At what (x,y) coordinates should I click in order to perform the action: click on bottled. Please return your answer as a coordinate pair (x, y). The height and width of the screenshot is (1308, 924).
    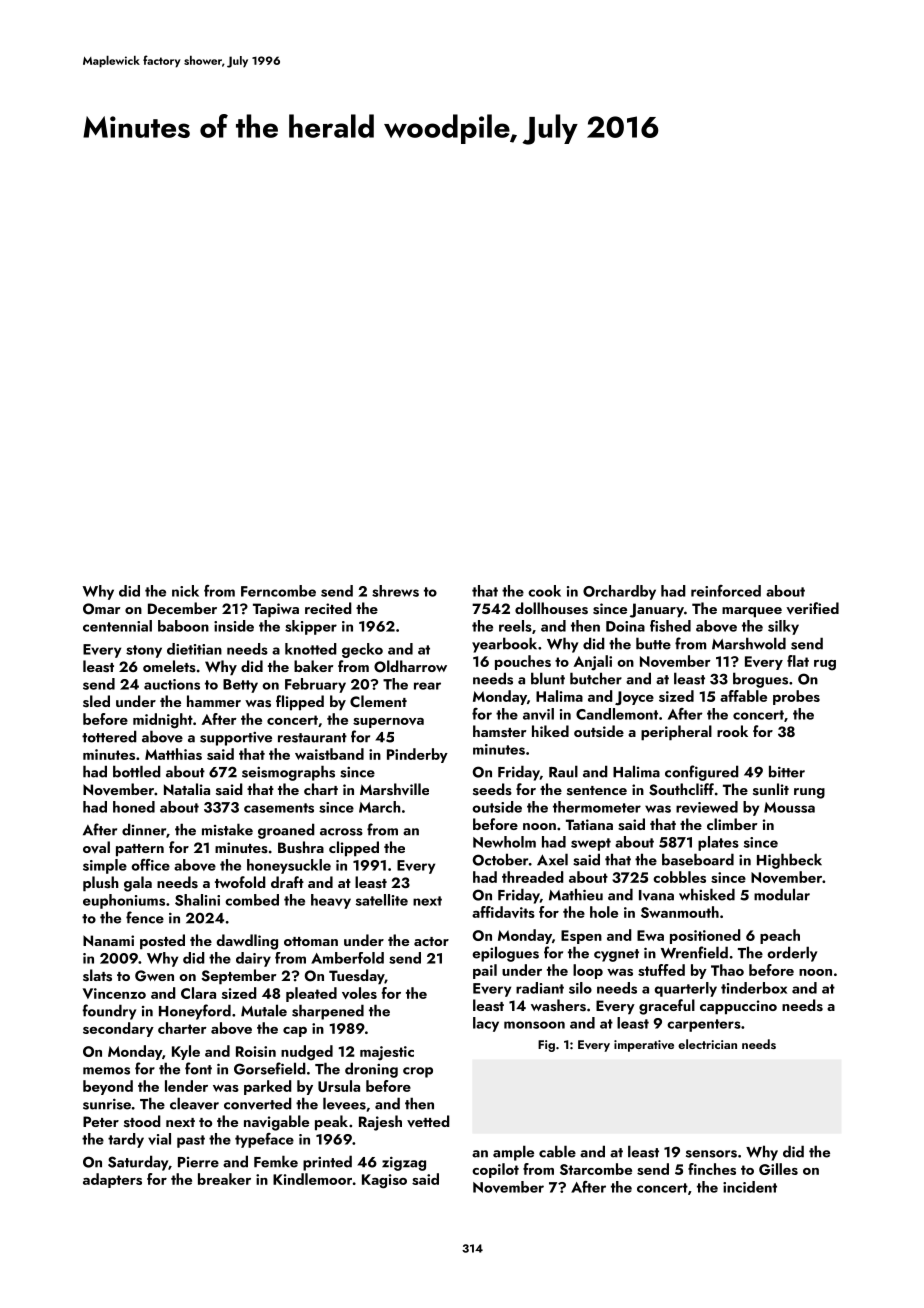
    Looking at the image, I should click on (137, 771).
